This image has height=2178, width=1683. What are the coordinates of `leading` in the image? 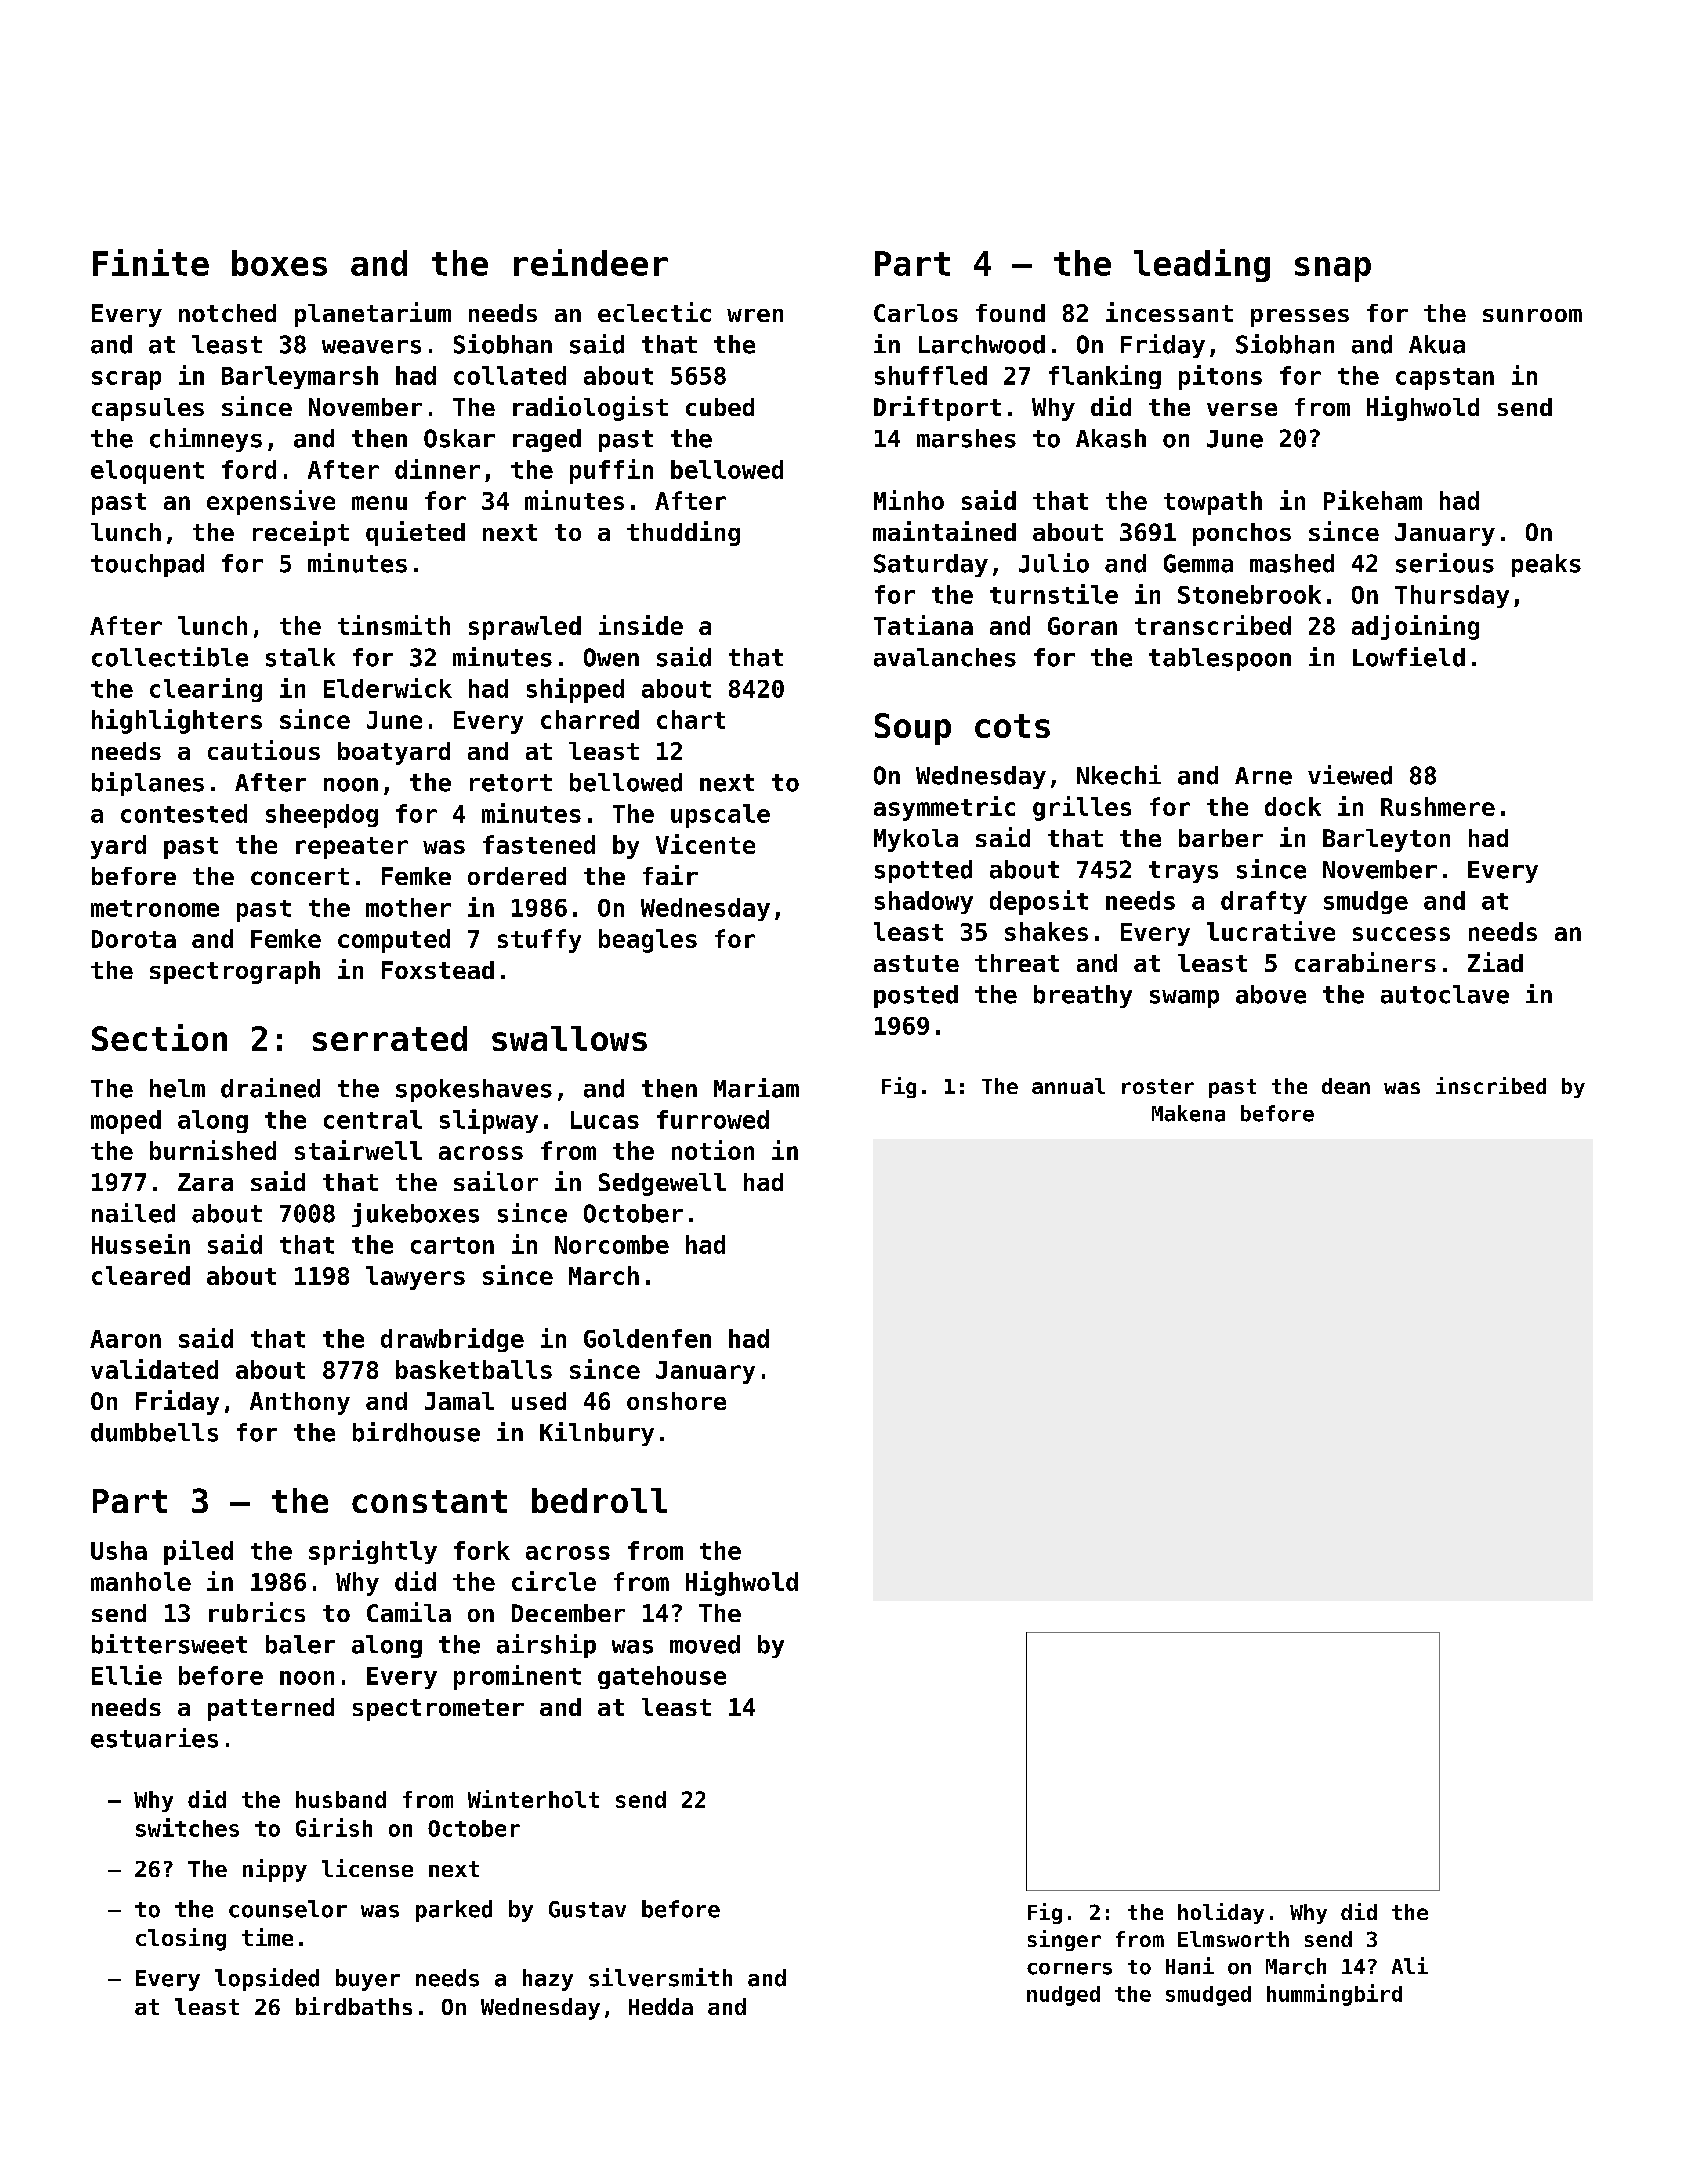 It's located at (1202, 265).
